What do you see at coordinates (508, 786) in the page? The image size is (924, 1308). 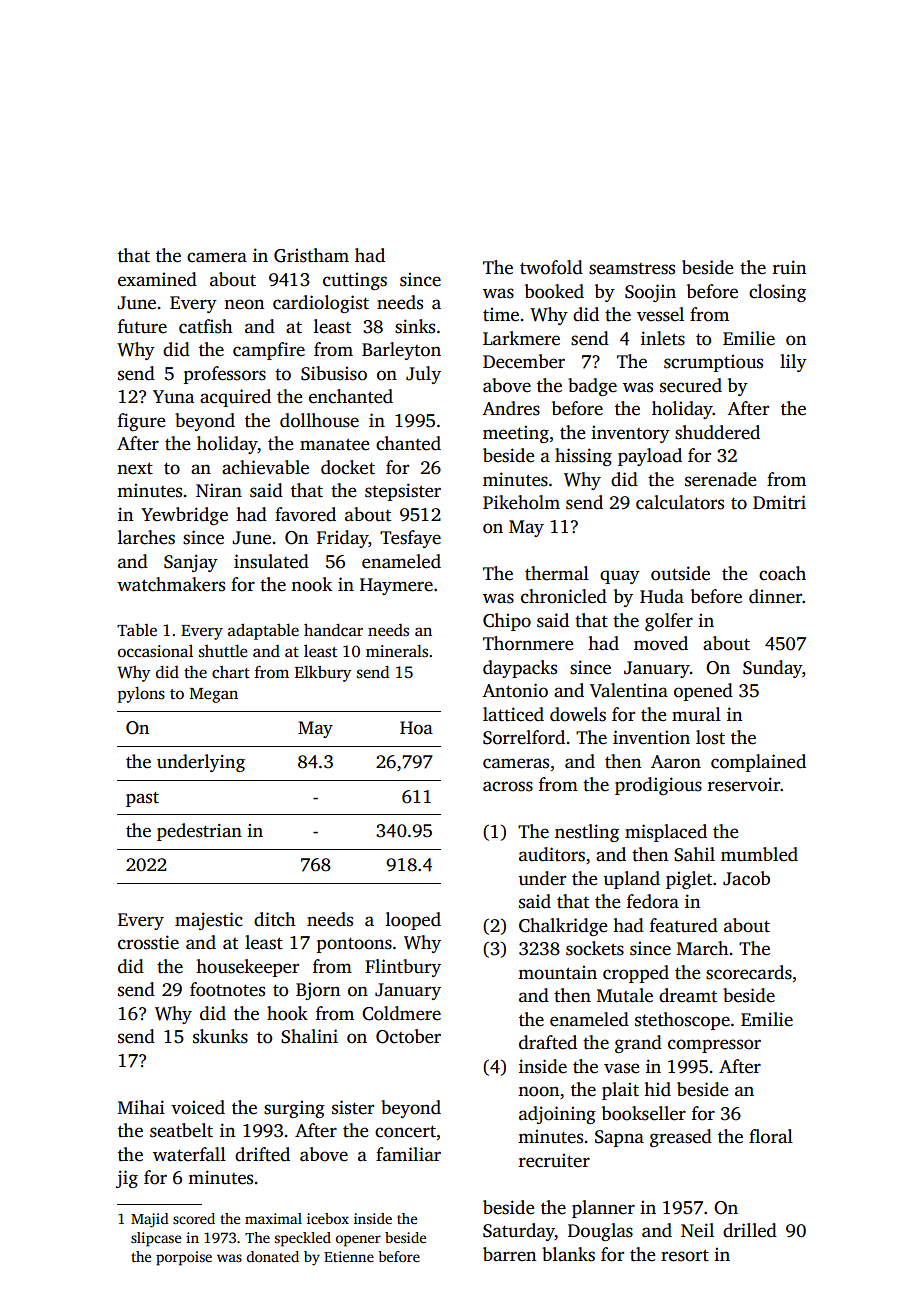 I see `across` at bounding box center [508, 786].
